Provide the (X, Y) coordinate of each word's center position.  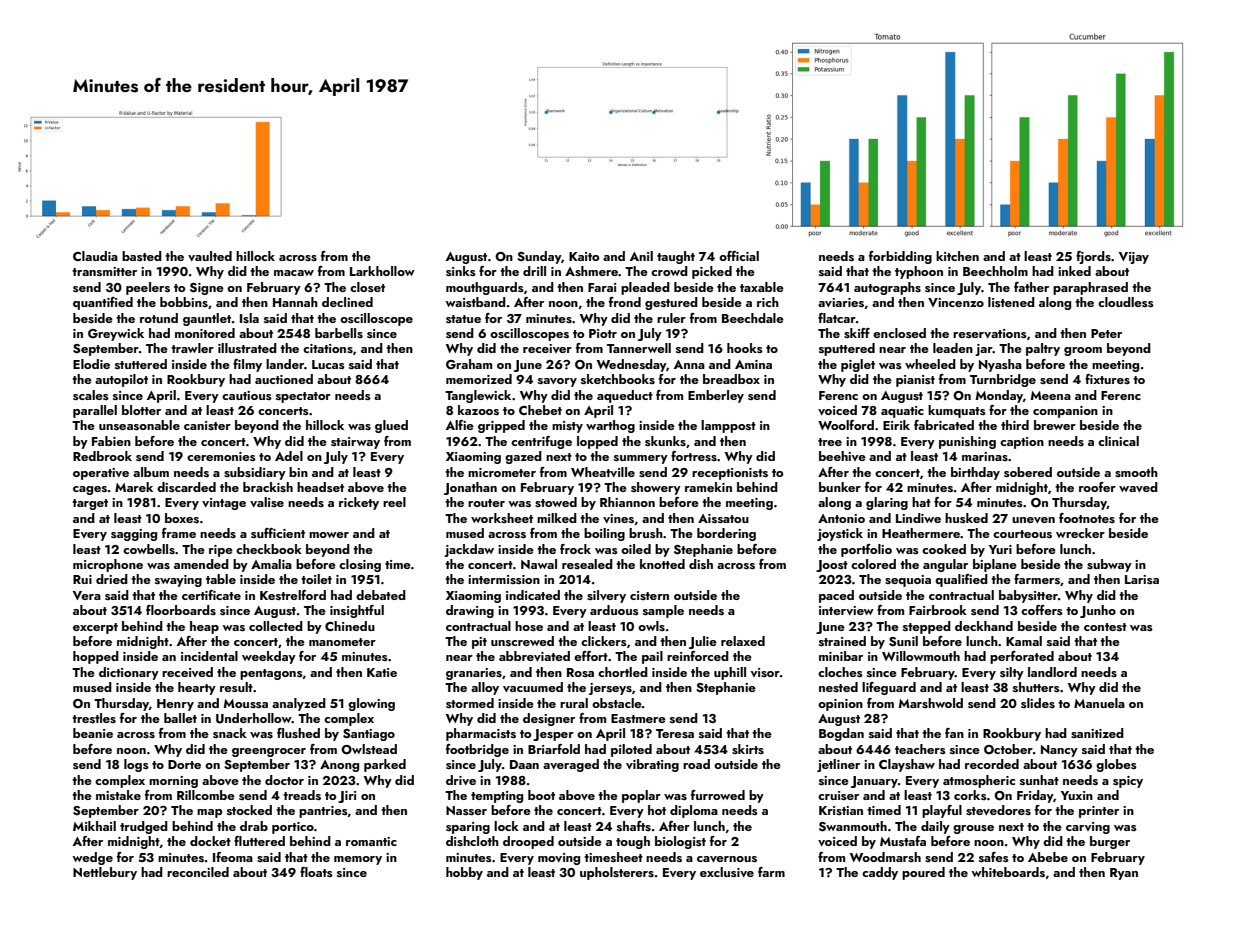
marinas (985, 456)
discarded (186, 487)
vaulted (210, 256)
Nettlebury (105, 873)
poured (923, 873)
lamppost (728, 426)
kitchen (957, 256)
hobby (464, 873)
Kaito (584, 256)
